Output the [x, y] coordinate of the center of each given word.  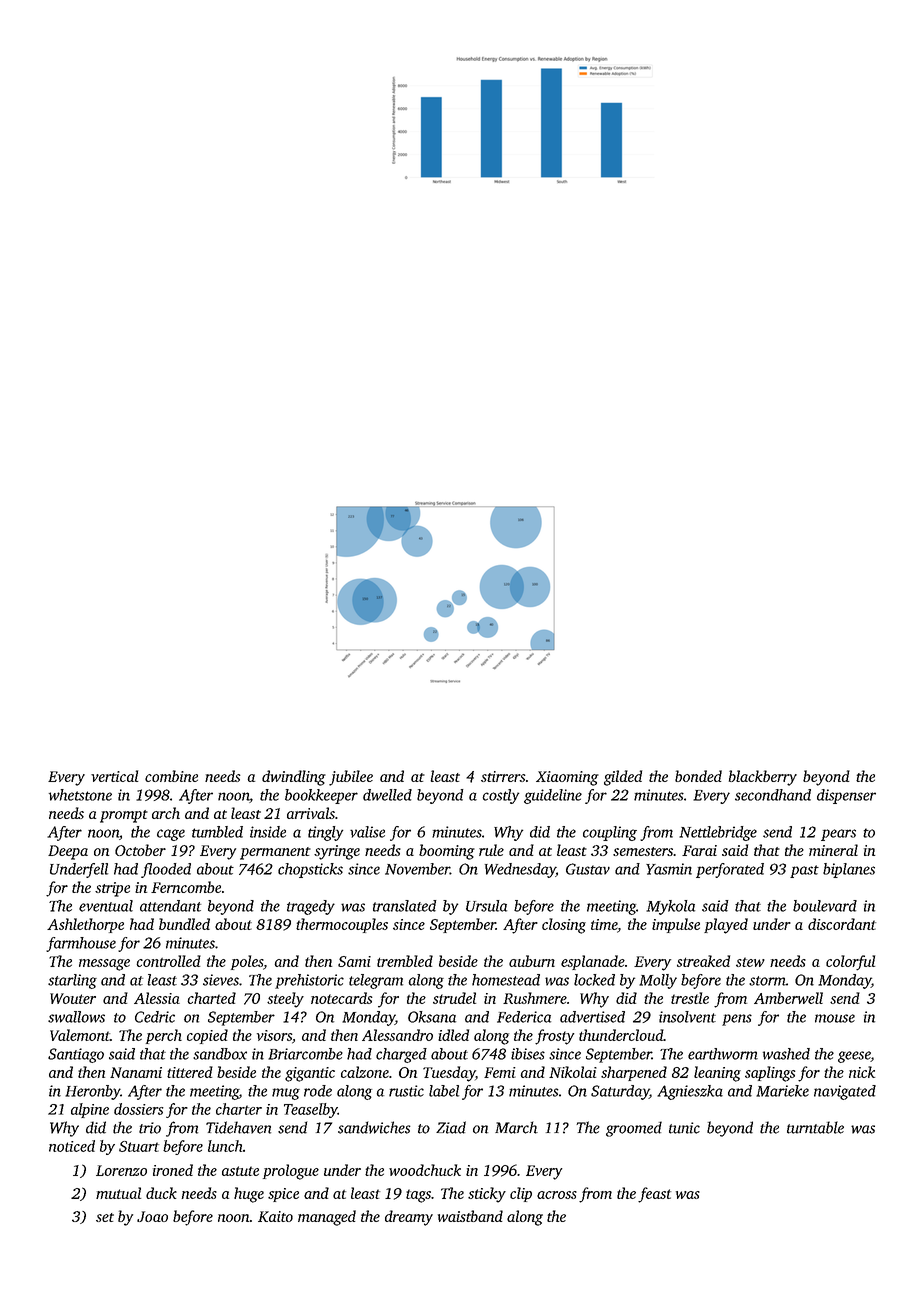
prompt [124, 816]
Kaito [275, 1216]
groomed [634, 1129]
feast [654, 1195]
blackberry [763, 778]
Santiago [76, 1055]
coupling [610, 833]
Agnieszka [690, 1092]
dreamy [409, 1218]
